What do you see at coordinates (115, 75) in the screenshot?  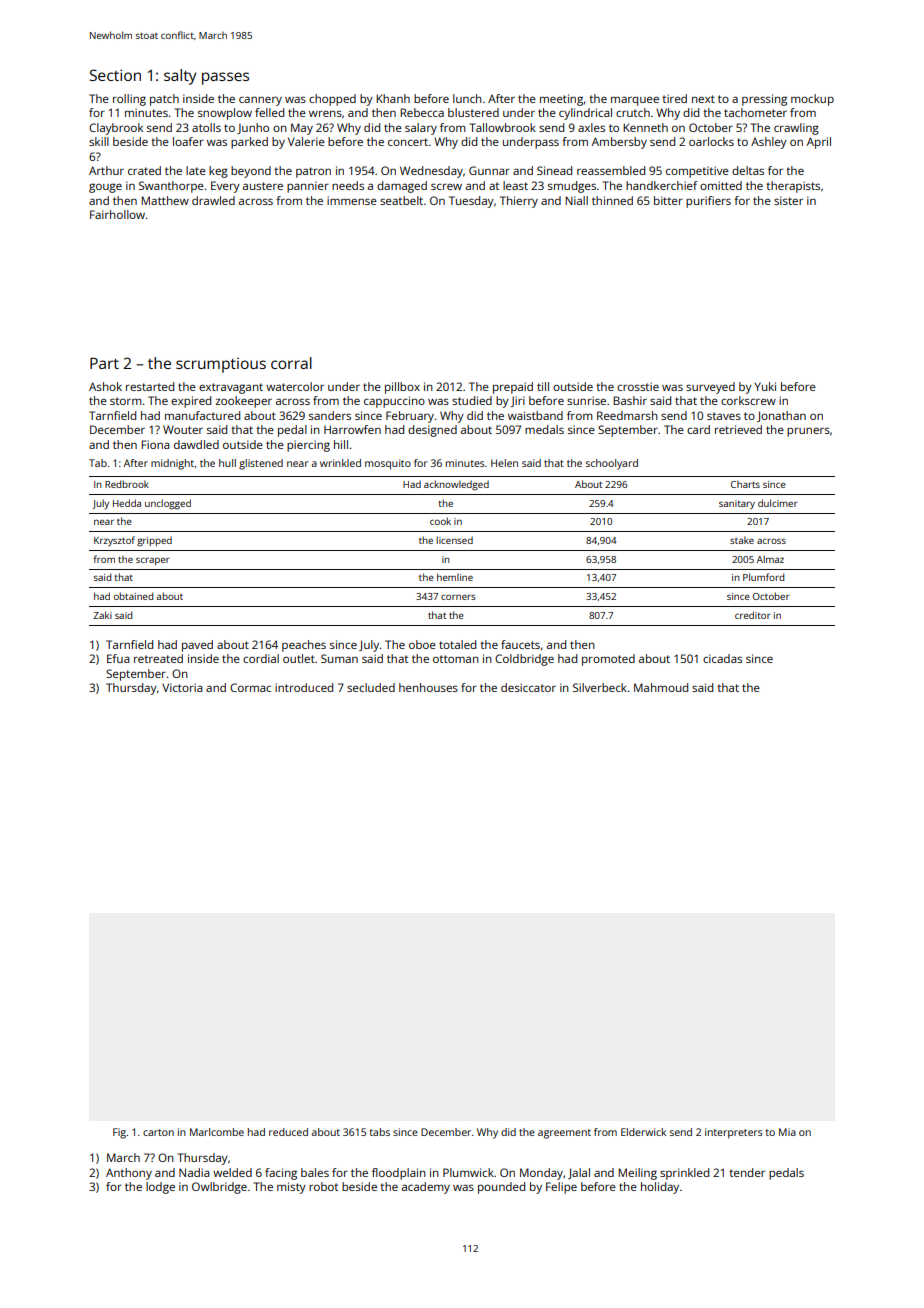 I see `Section` at bounding box center [115, 75].
